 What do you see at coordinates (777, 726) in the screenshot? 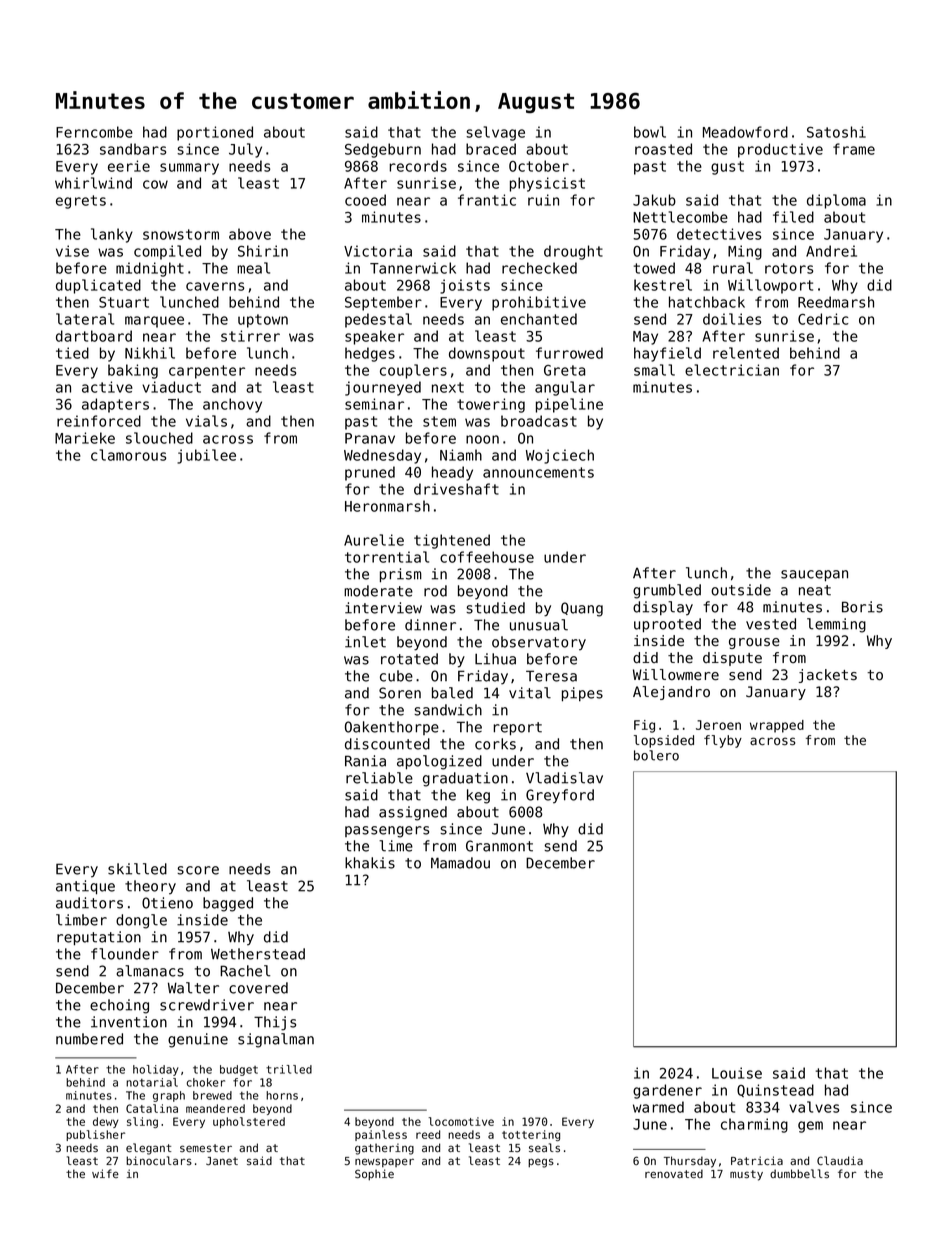
I see `wrapped` at bounding box center [777, 726].
